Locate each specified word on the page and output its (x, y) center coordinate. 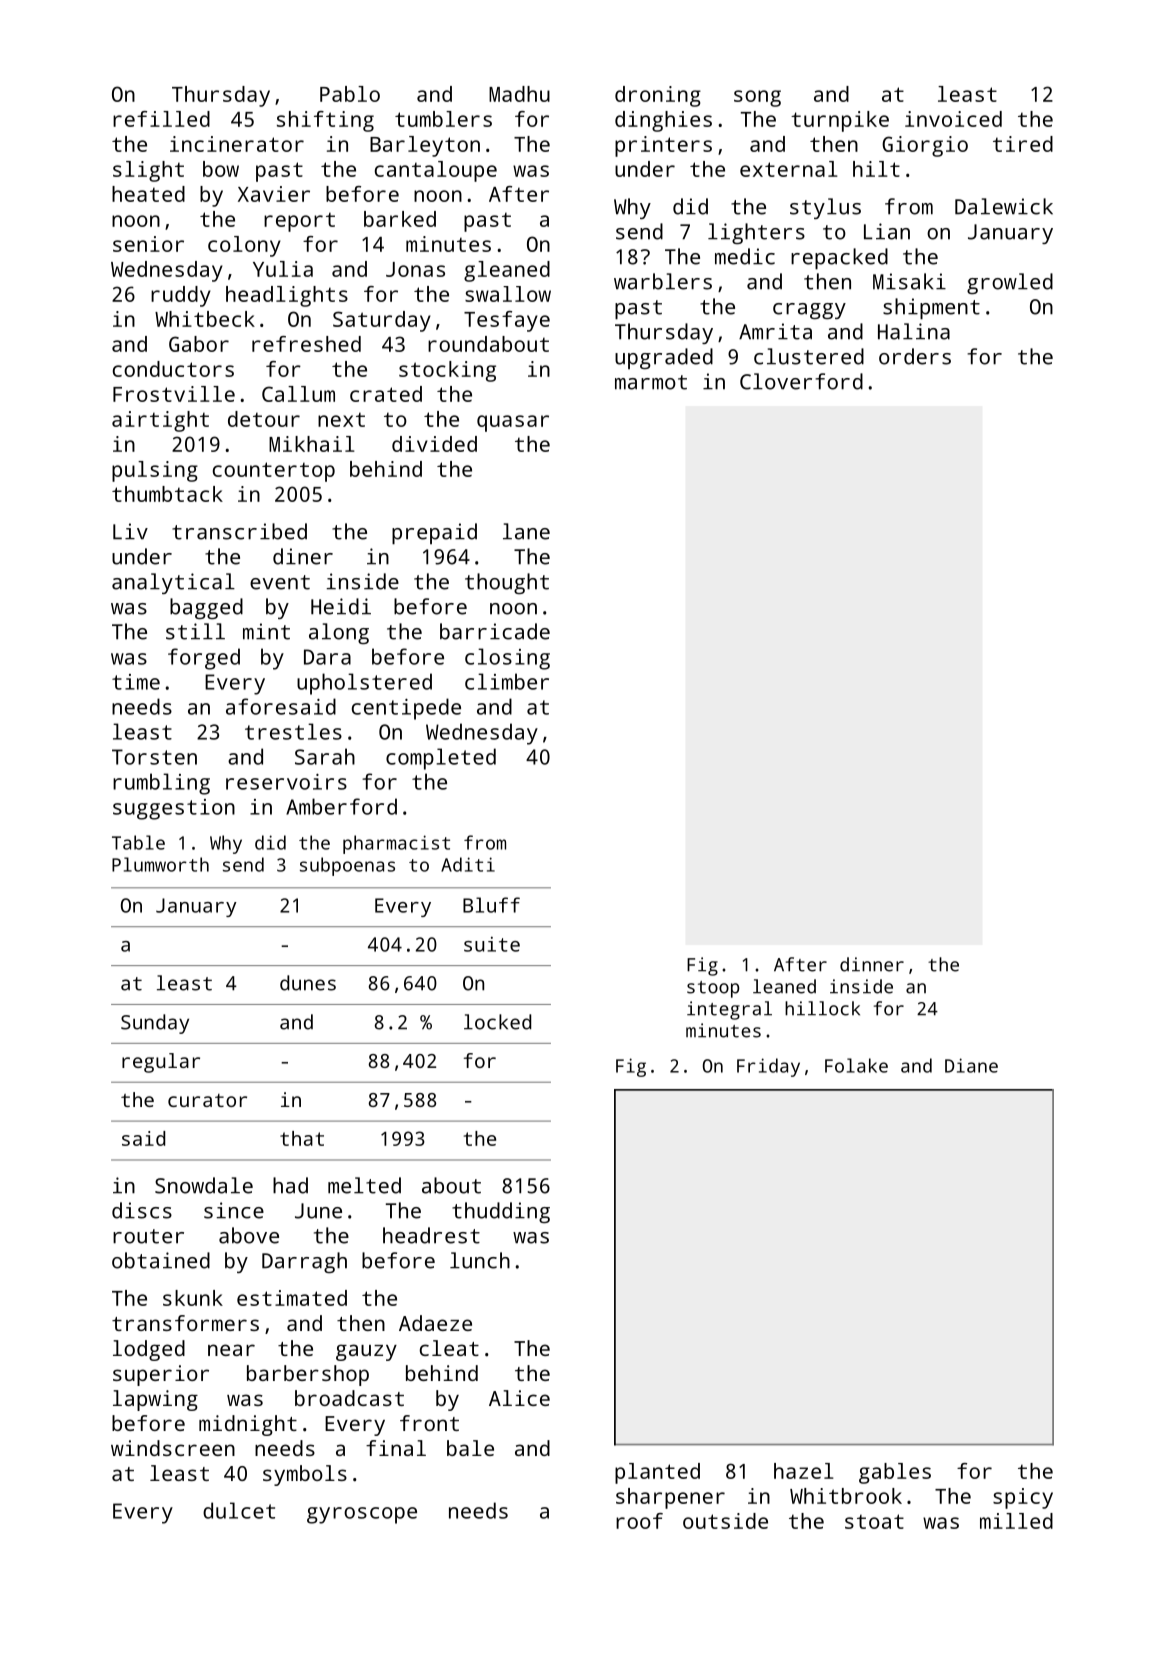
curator (207, 1100)
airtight (160, 421)
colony (244, 246)
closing (507, 659)
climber (507, 681)
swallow (508, 294)
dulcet (239, 1510)
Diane (971, 1065)
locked (497, 1022)
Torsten (154, 757)
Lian (887, 231)
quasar (513, 423)
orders (915, 356)
